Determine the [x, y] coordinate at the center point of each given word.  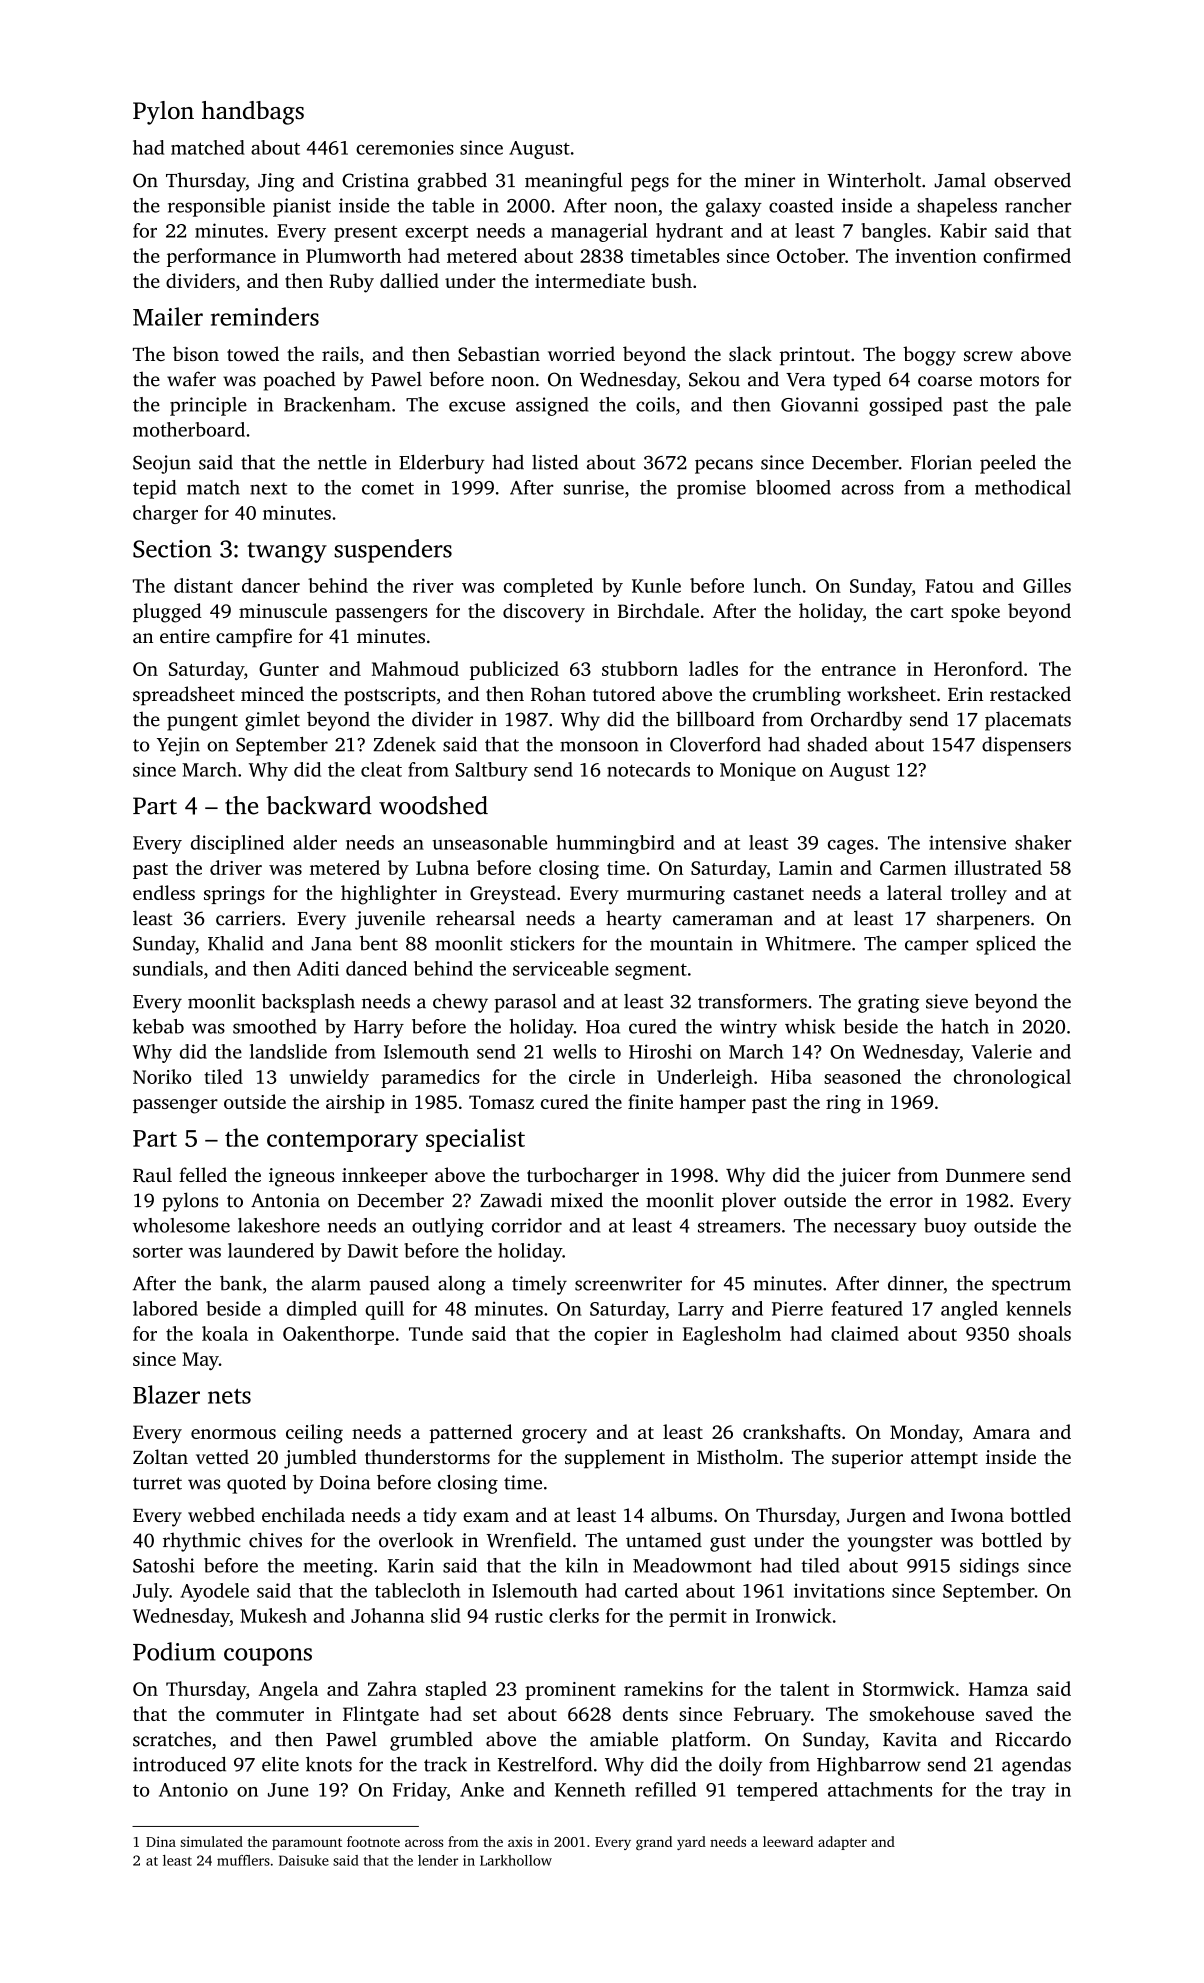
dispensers [1026, 746]
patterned [471, 1433]
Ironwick [794, 1615]
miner [769, 180]
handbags [253, 113]
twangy [287, 552]
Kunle [656, 585]
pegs [650, 184]
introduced [179, 1764]
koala [225, 1333]
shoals [1045, 1333]
